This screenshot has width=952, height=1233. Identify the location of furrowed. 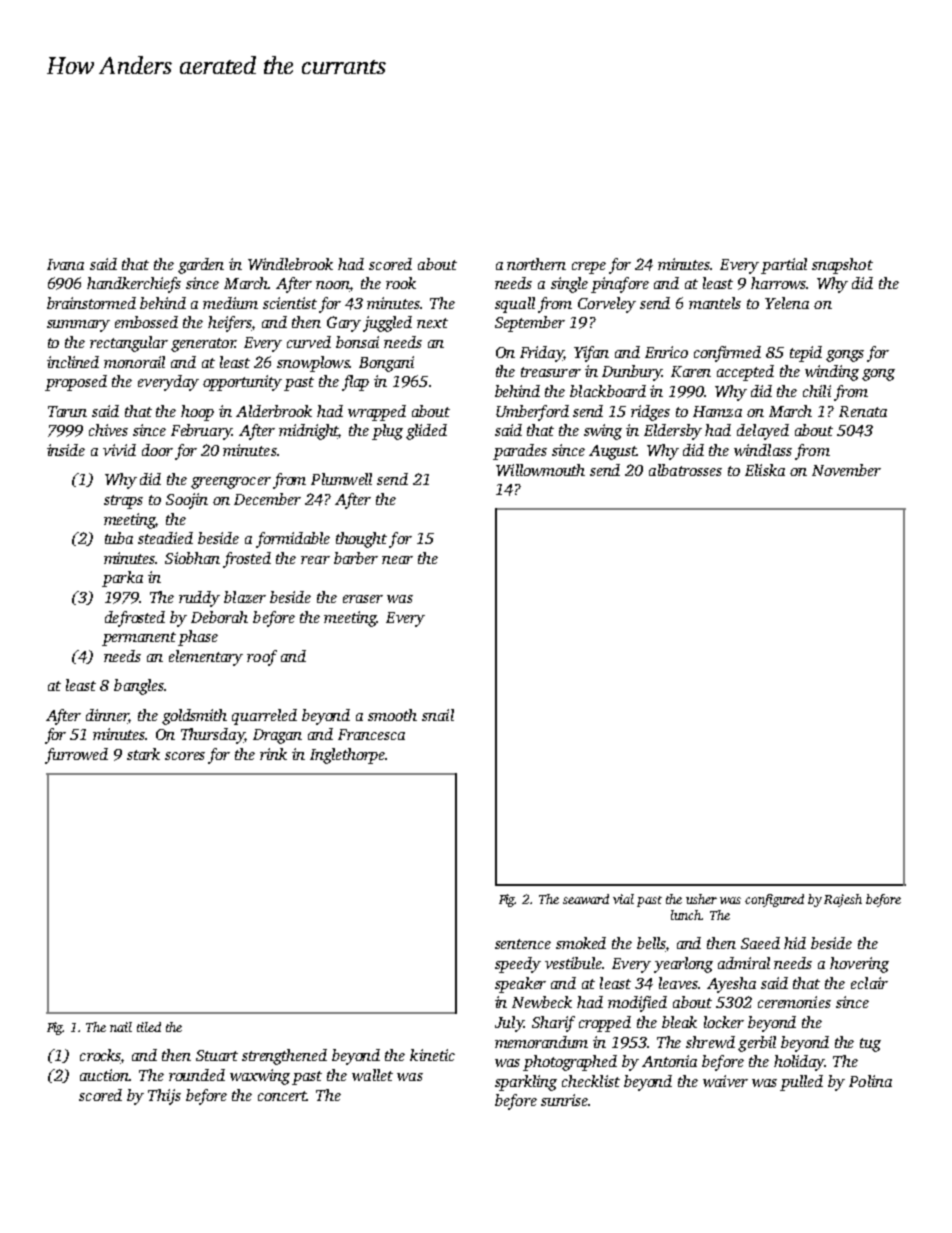
(76, 756).
